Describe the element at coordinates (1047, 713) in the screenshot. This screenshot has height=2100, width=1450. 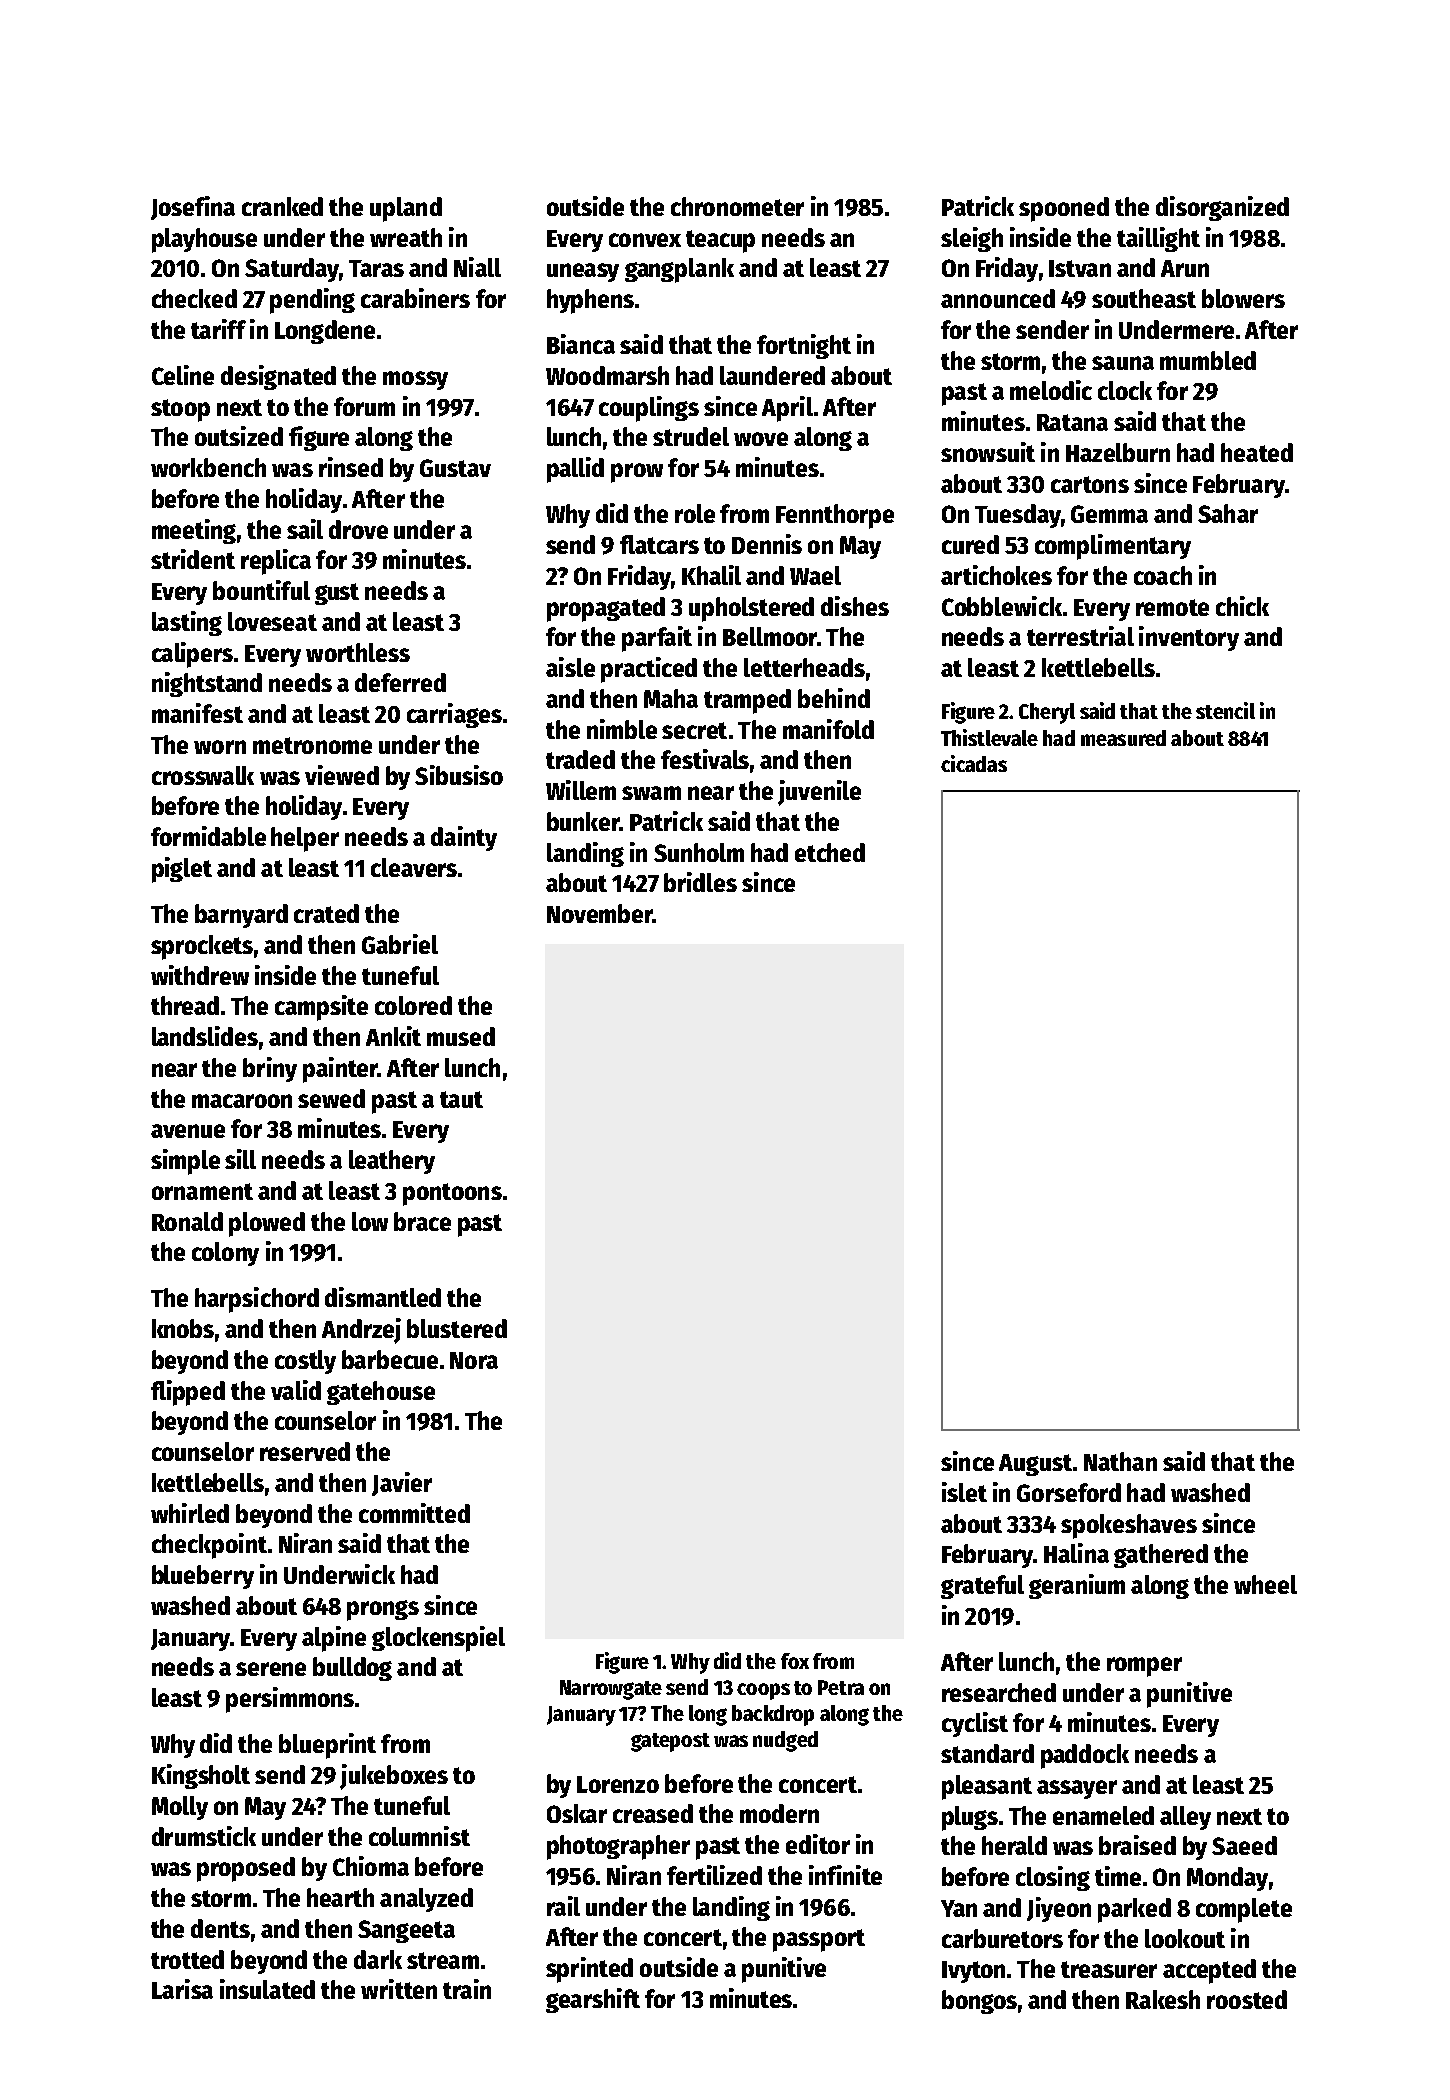
I see `Cheryl` at that location.
